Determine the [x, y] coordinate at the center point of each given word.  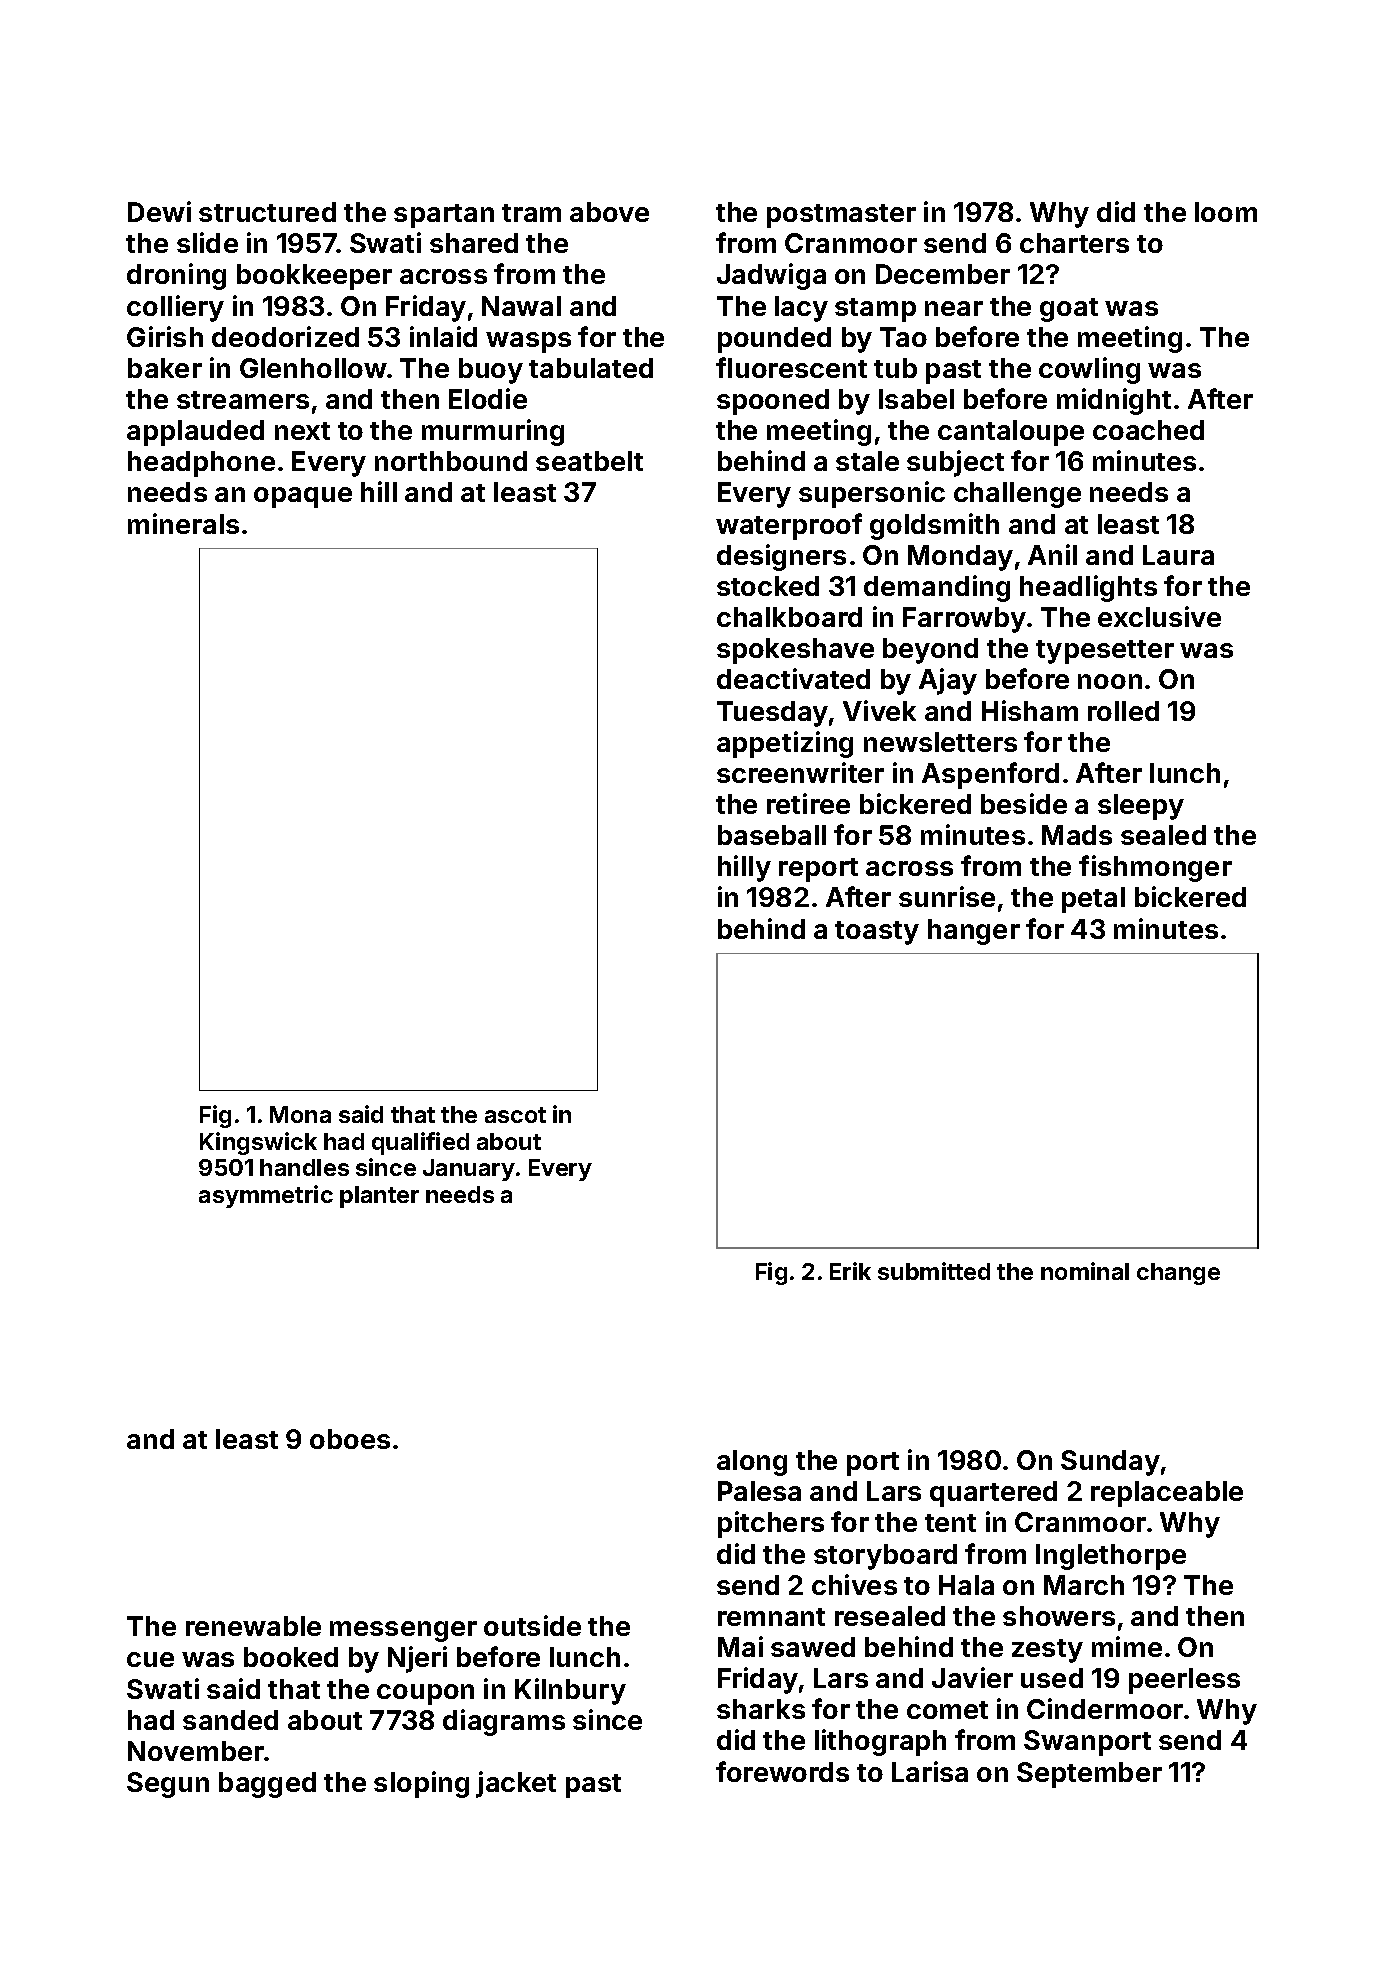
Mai [740, 1646]
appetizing [785, 744]
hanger [974, 932]
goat [1069, 310]
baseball [772, 835]
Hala [966, 1585]
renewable [253, 1626]
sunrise [947, 896]
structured [267, 212]
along [752, 1463]
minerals [183, 523]
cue [150, 1659]
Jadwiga [771, 276]
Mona [300, 1114]
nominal [1085, 1271]
